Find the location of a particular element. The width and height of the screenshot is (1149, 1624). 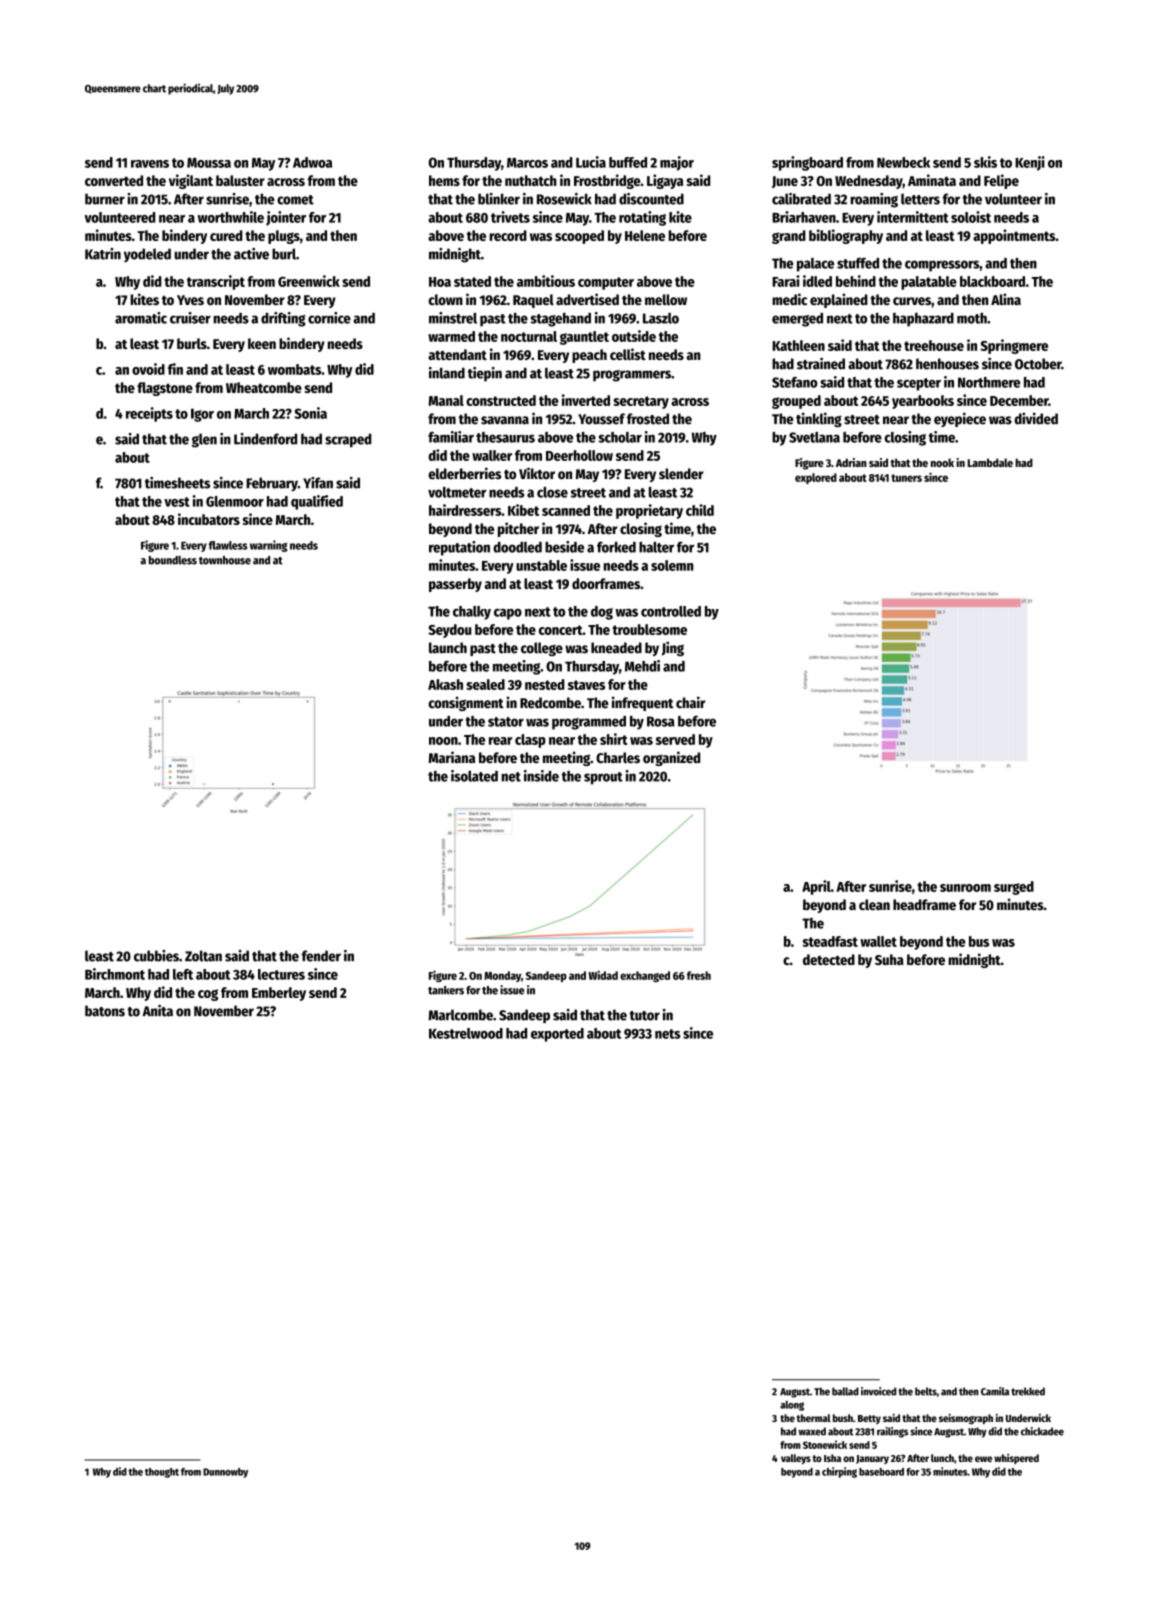

Adwoa is located at coordinates (312, 162).
